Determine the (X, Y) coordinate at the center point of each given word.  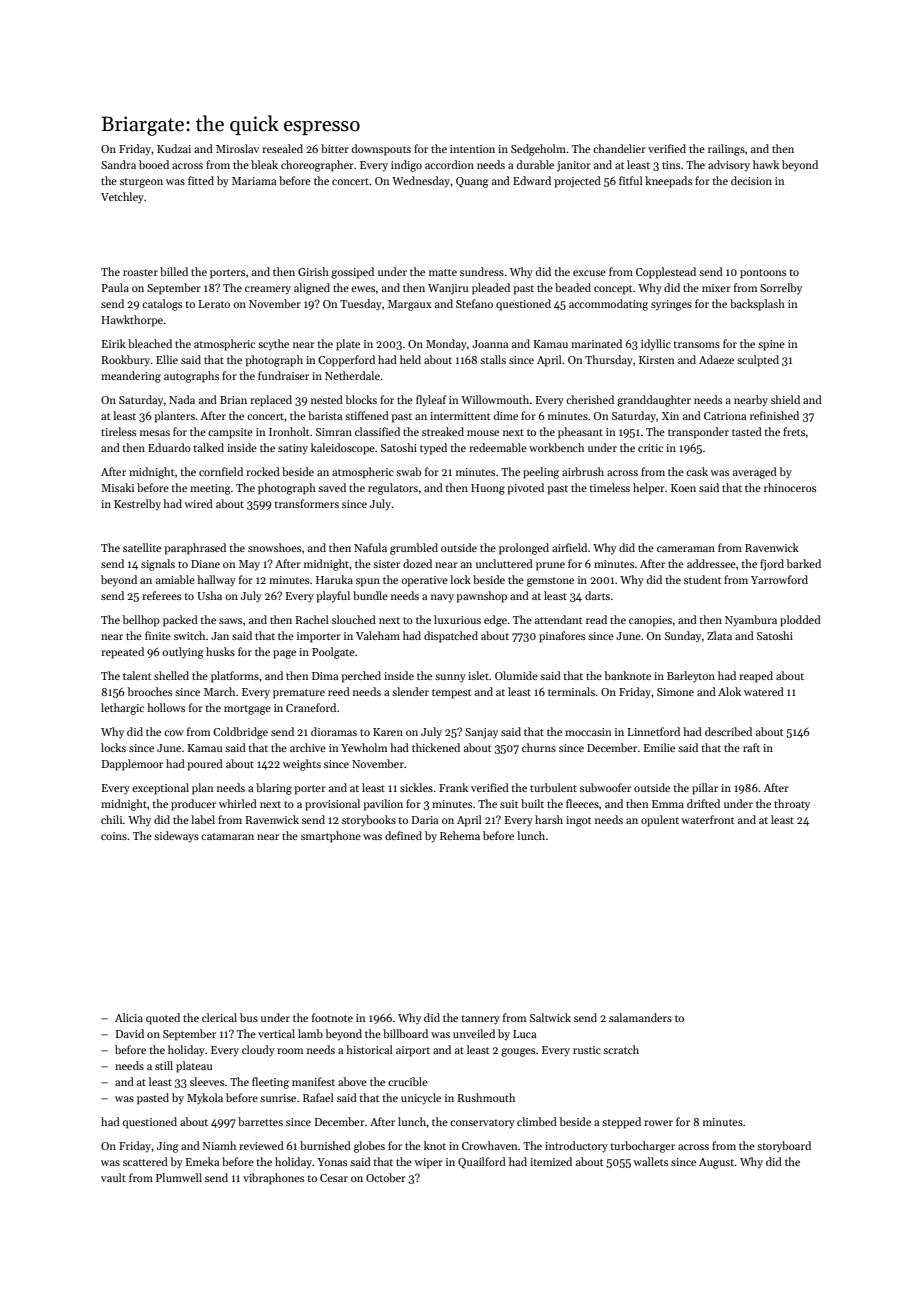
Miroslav (237, 148)
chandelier (619, 148)
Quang (472, 182)
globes (369, 1147)
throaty (792, 804)
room (290, 1051)
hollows (166, 707)
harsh (549, 819)
